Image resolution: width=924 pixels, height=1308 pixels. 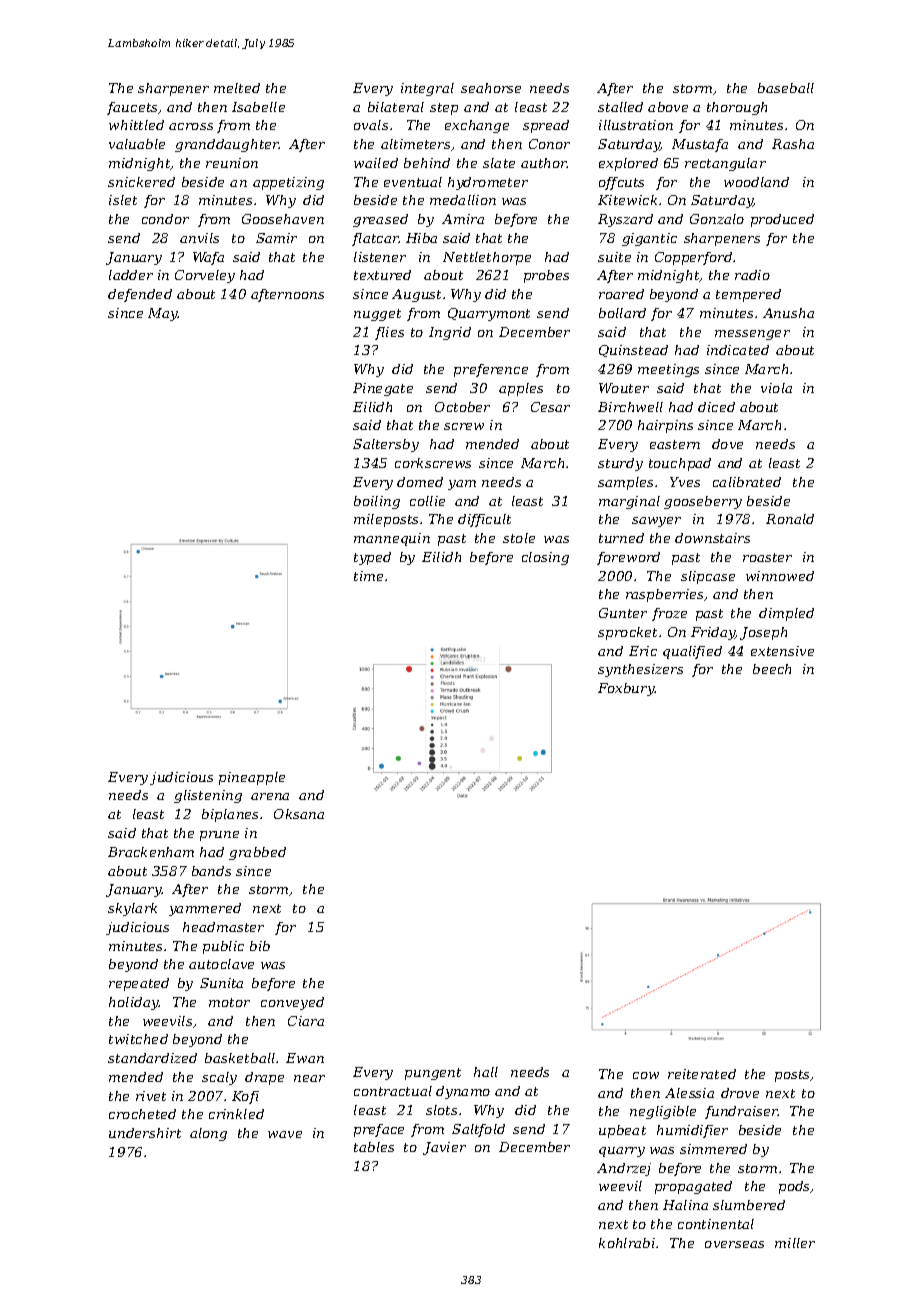 What do you see at coordinates (237, 88) in the screenshot?
I see `melted` at bounding box center [237, 88].
